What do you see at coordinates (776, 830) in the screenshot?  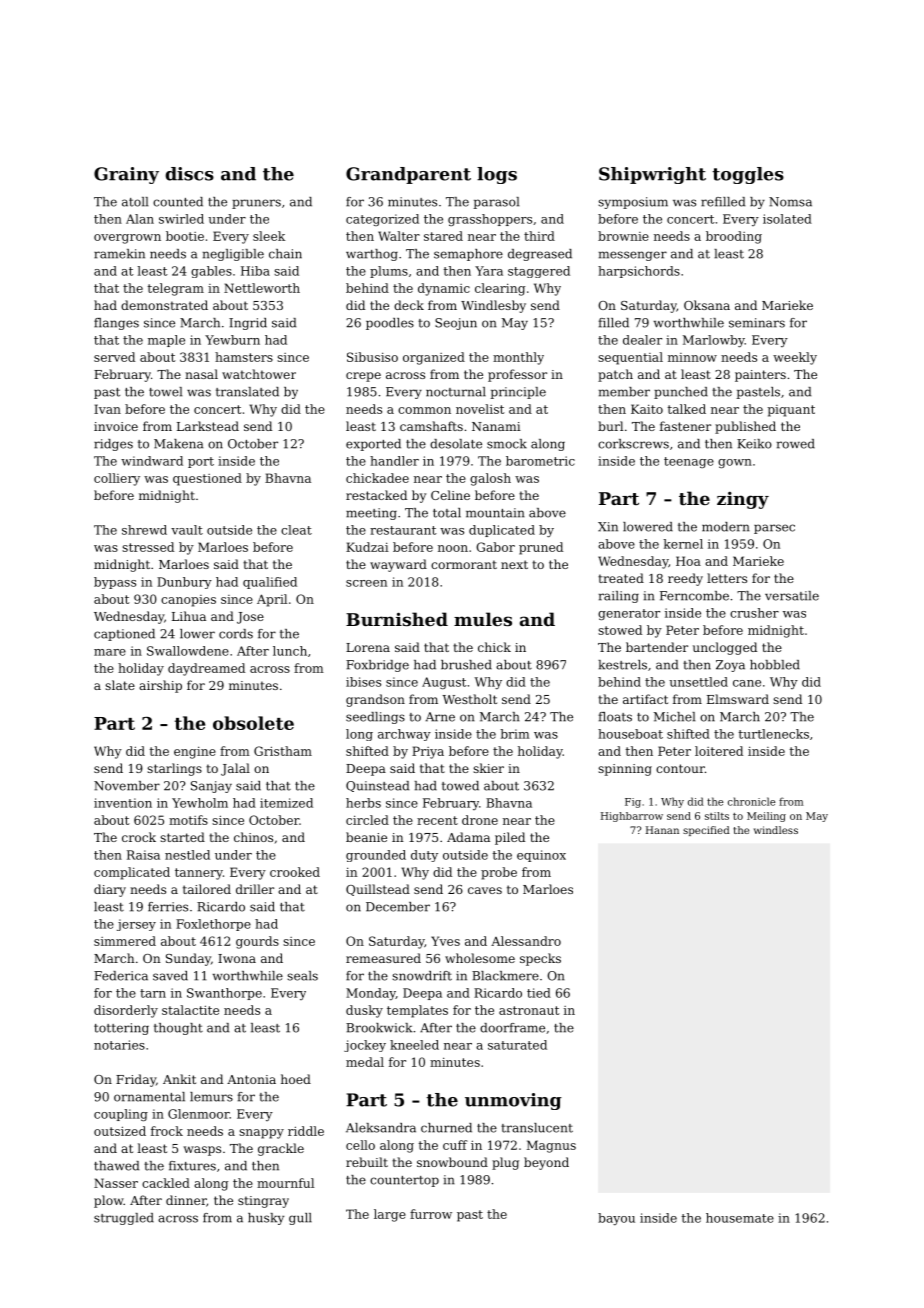 I see `windless` at bounding box center [776, 830].
